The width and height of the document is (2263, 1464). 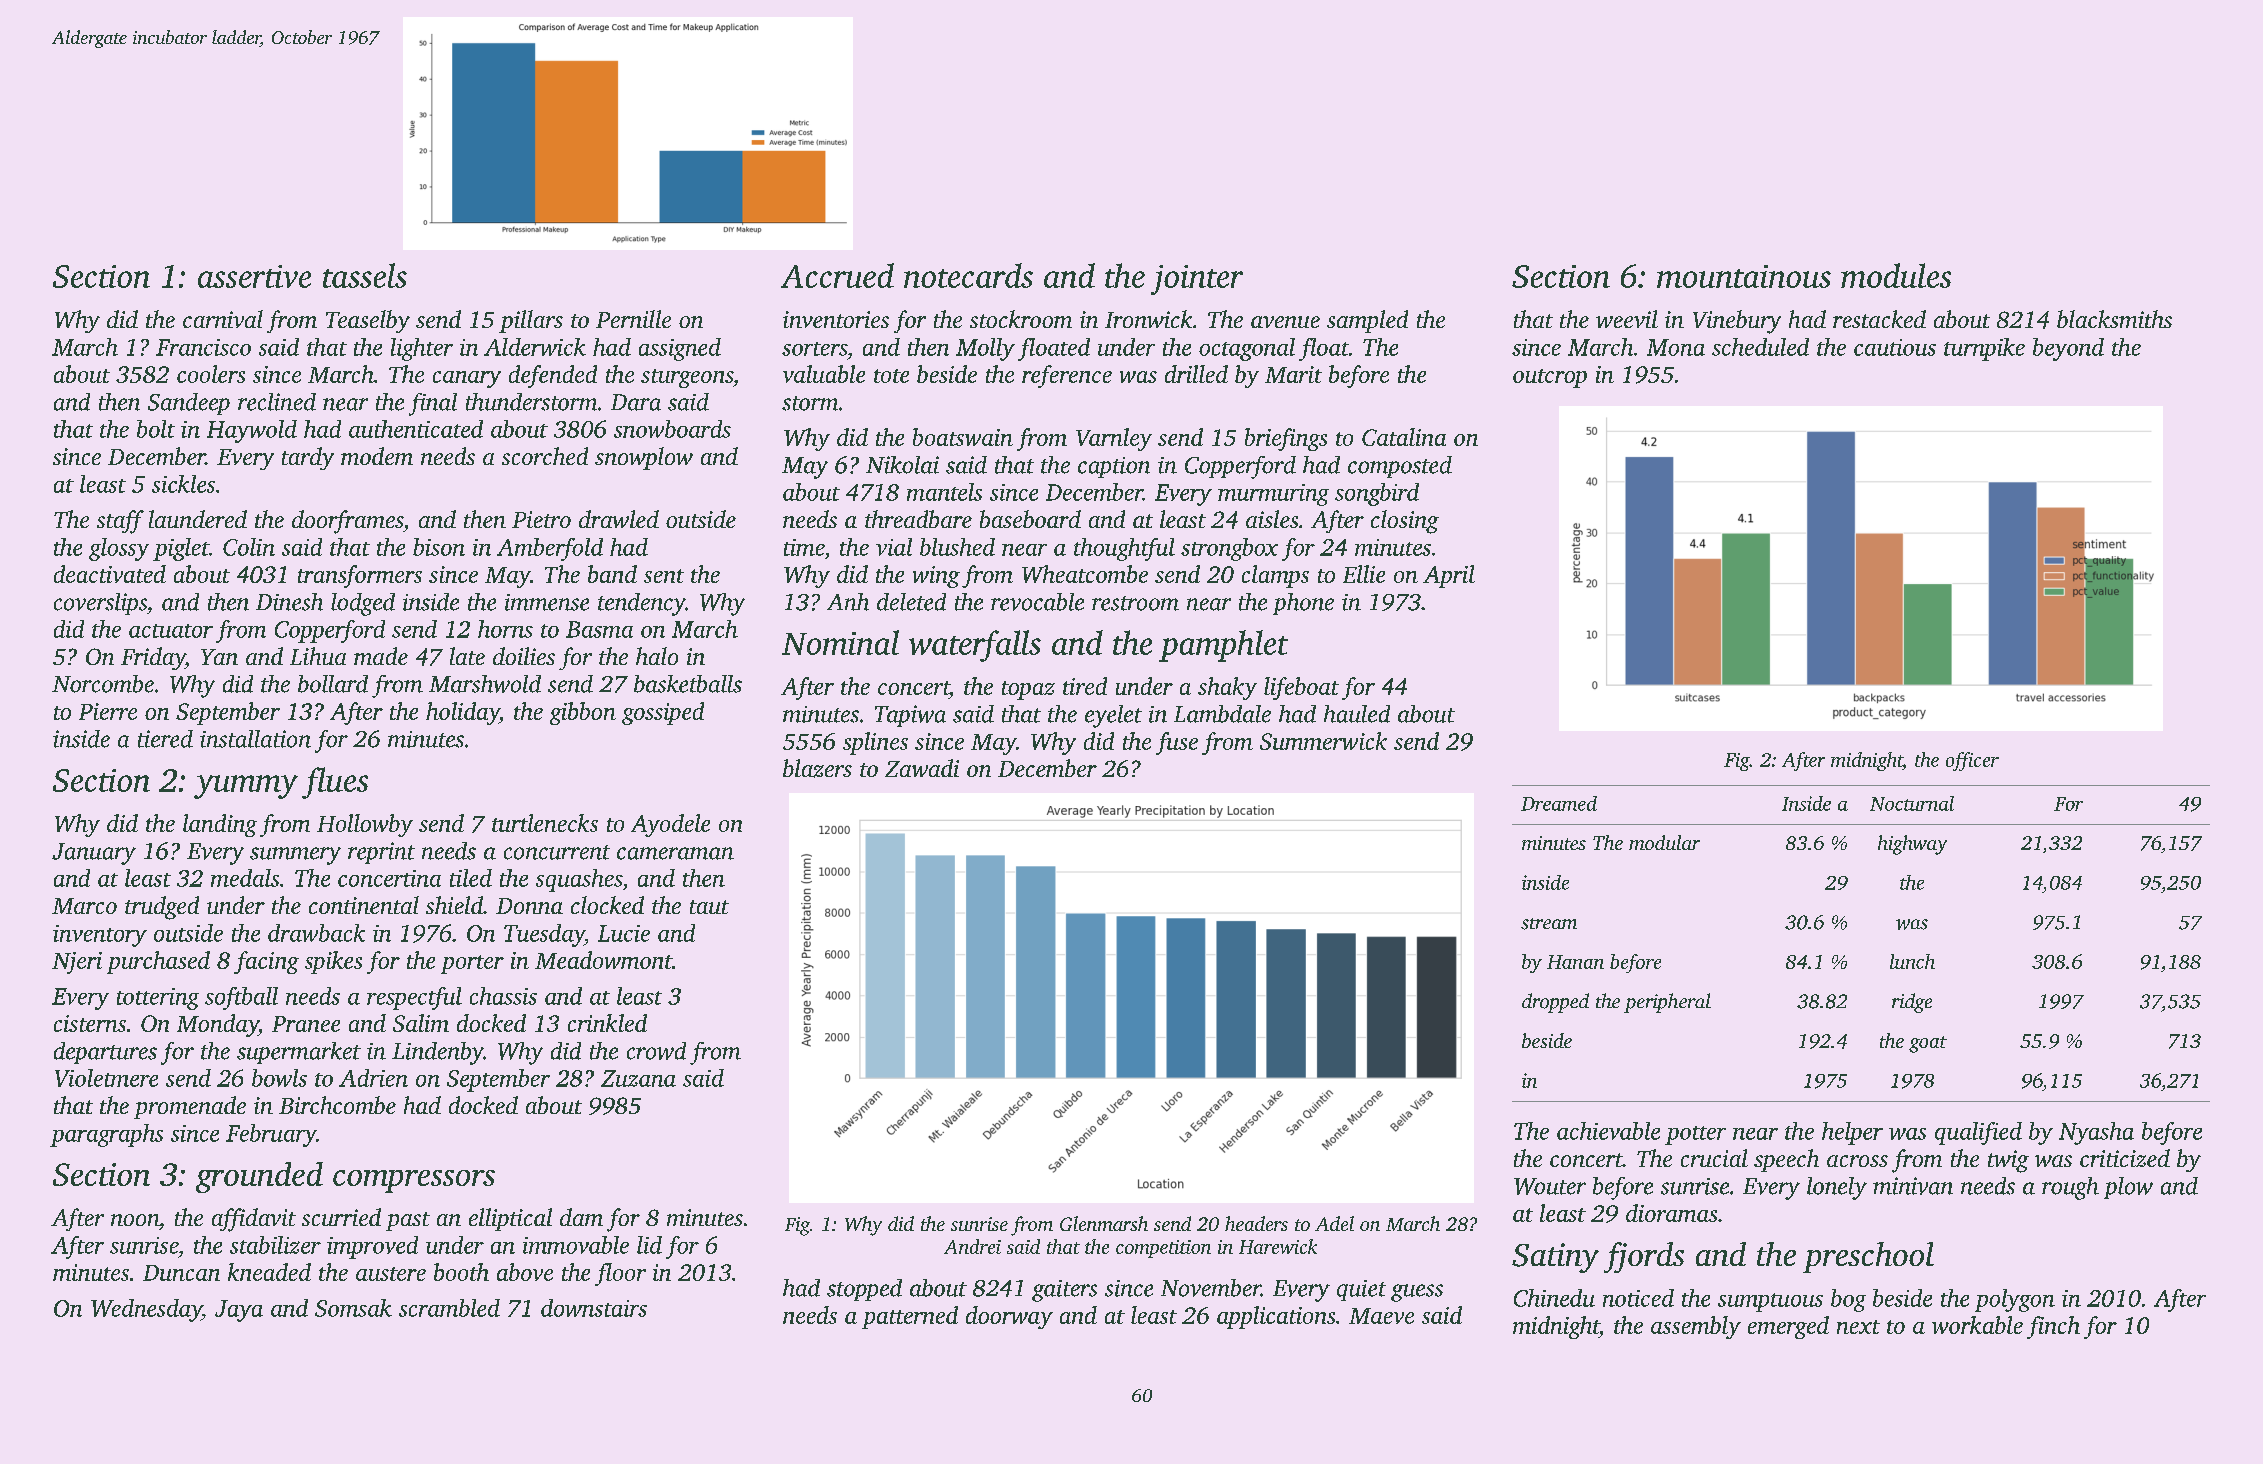 I want to click on Jaya, so click(x=239, y=1311).
